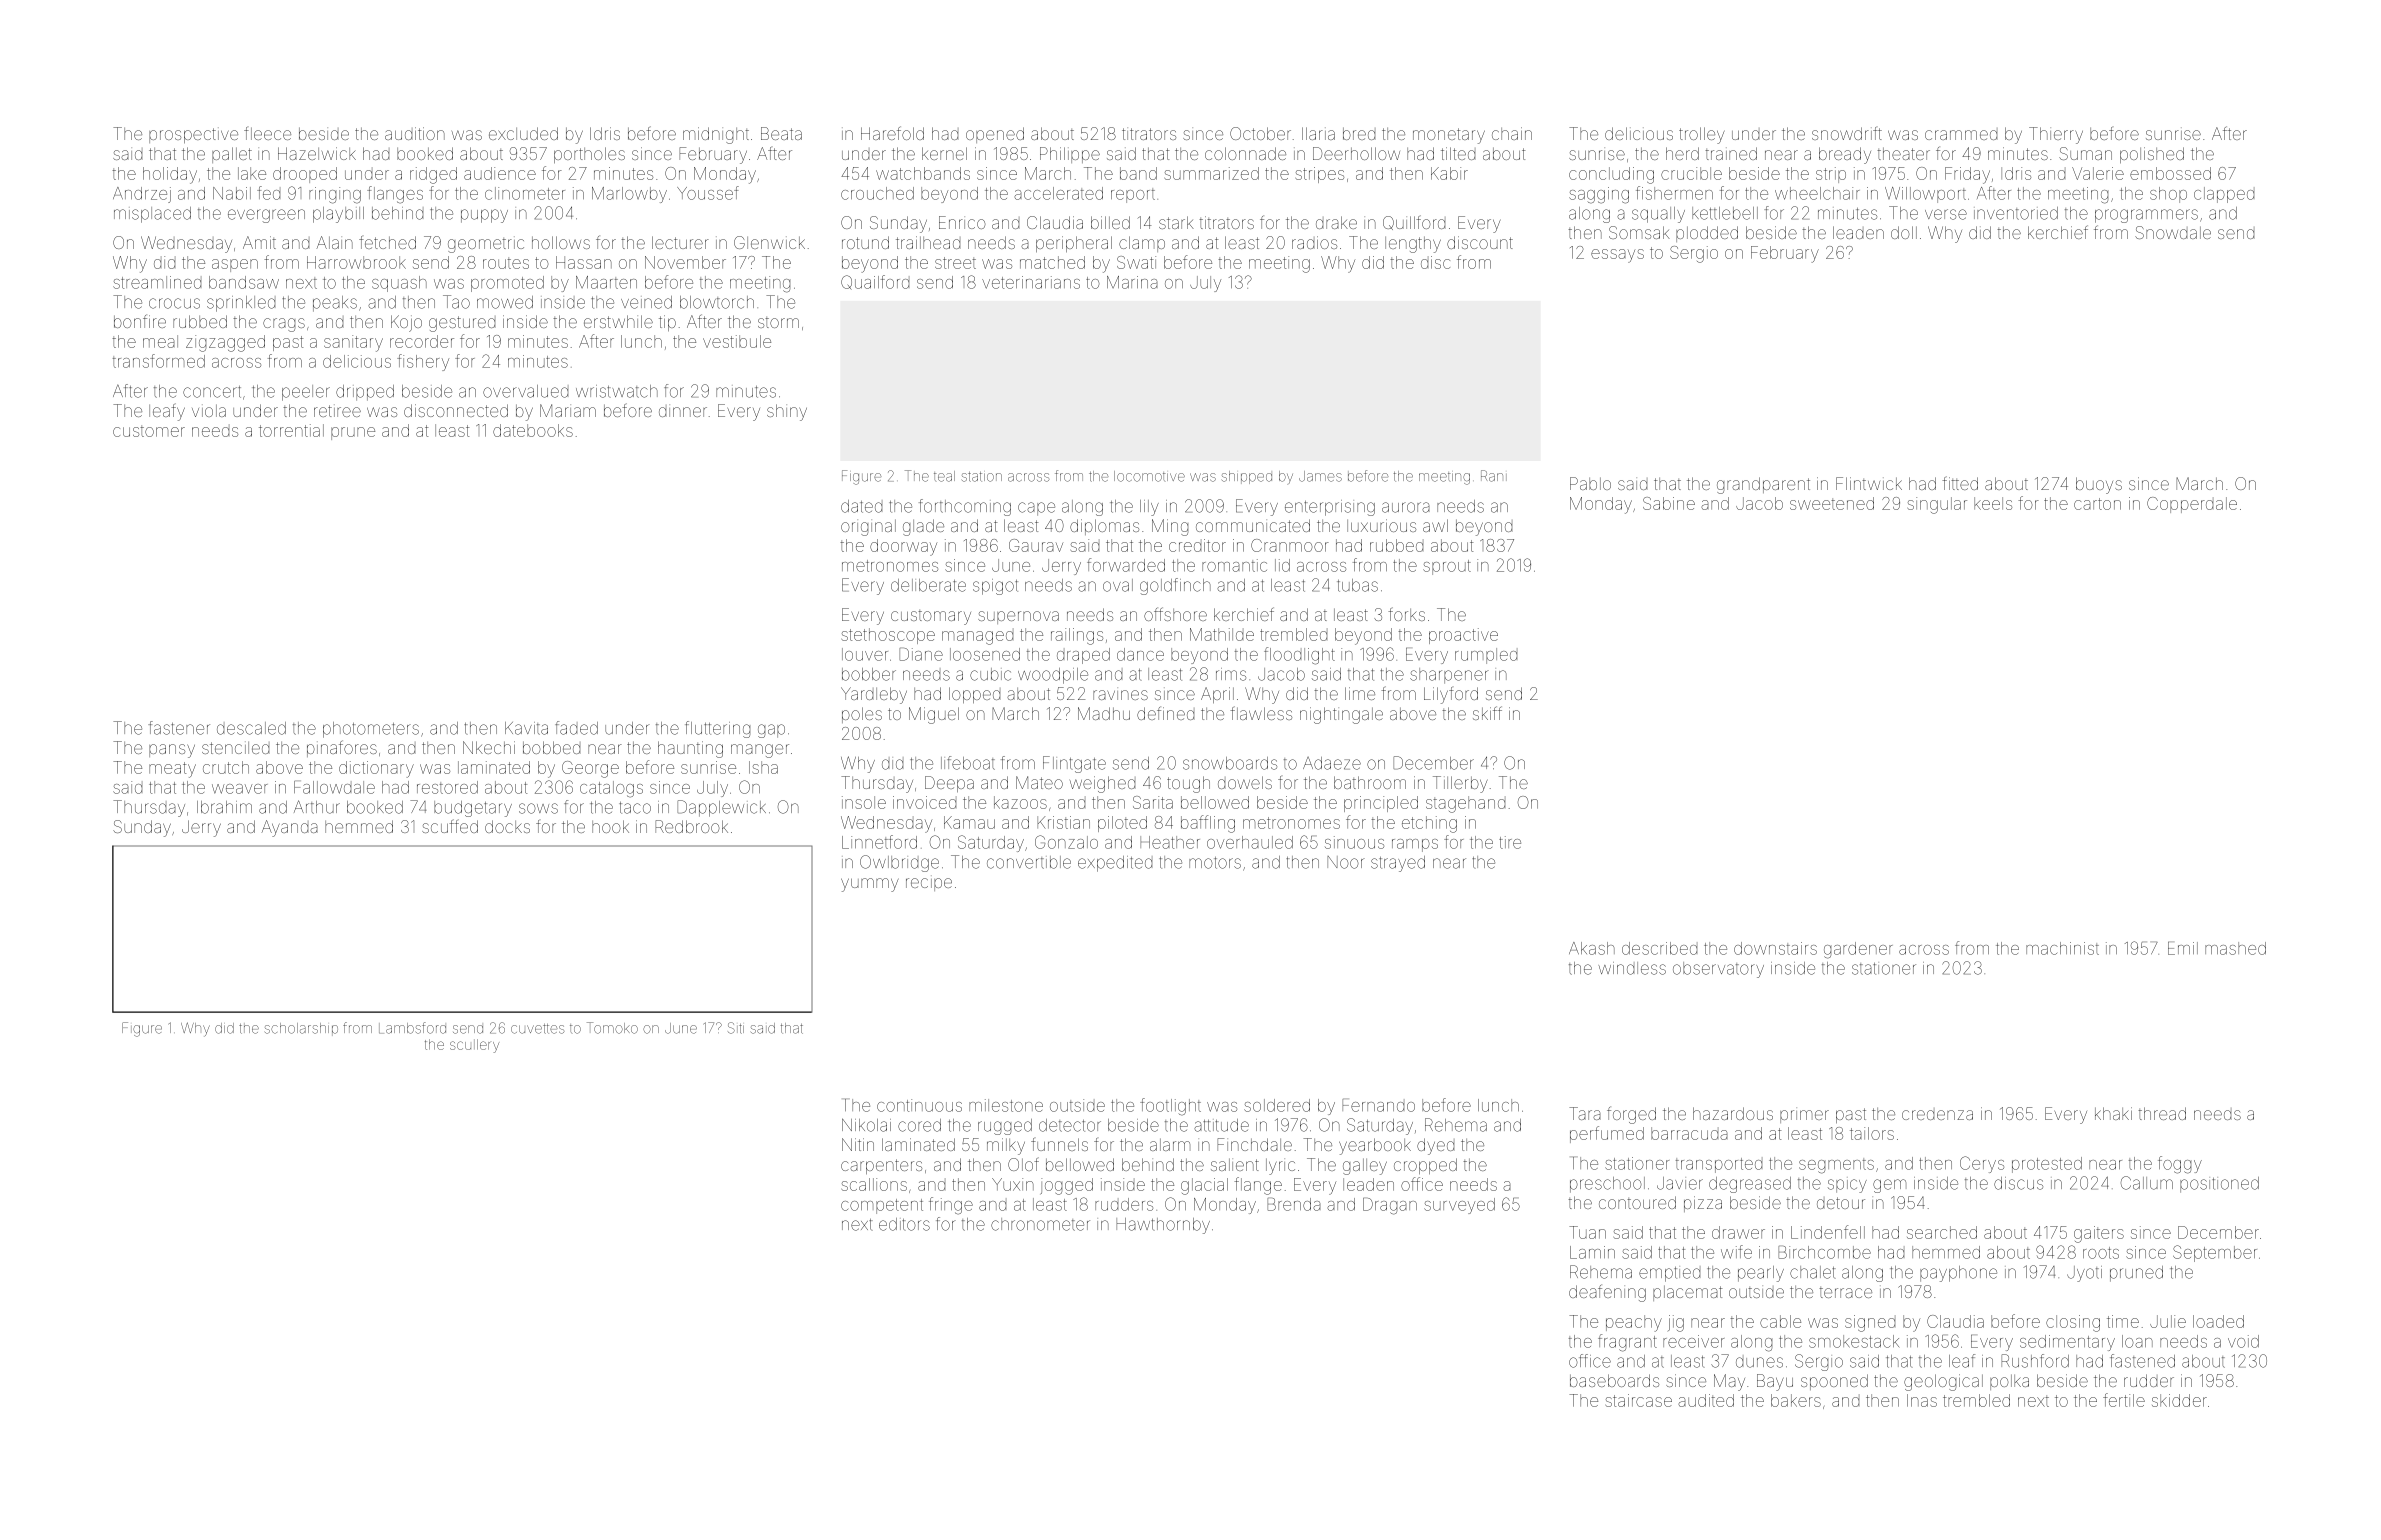  I want to click on thread, so click(2162, 1113).
